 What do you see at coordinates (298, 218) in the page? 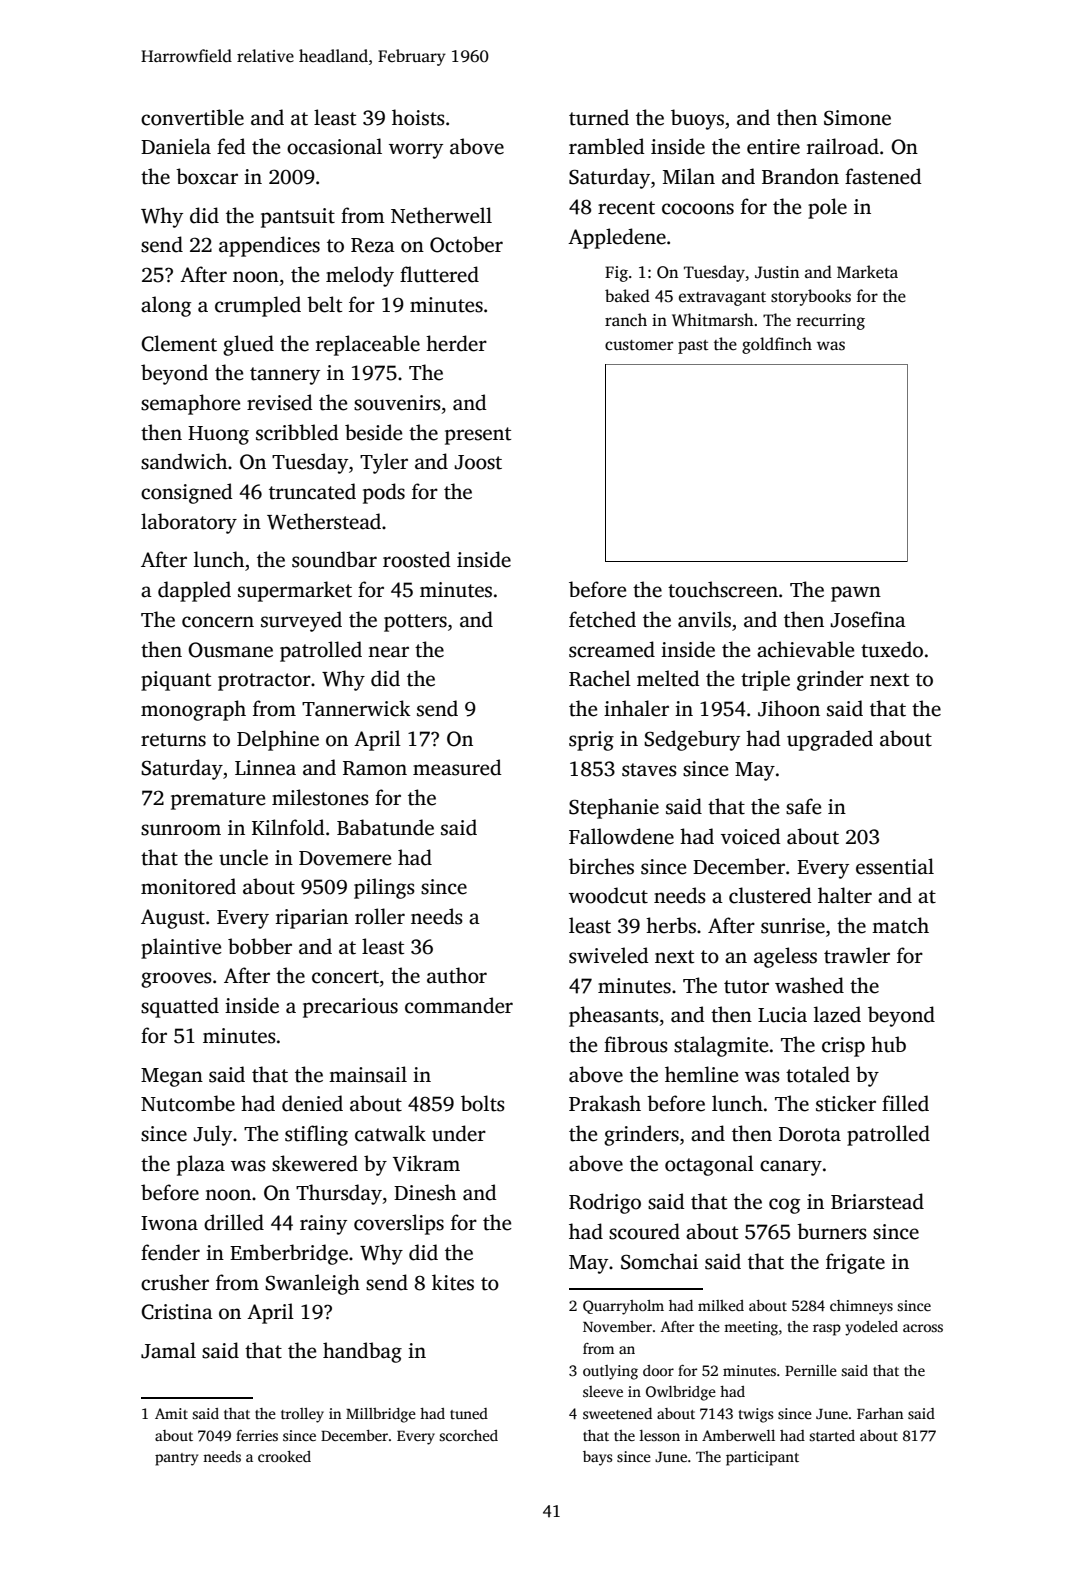
I see `pantsuit` at bounding box center [298, 218].
